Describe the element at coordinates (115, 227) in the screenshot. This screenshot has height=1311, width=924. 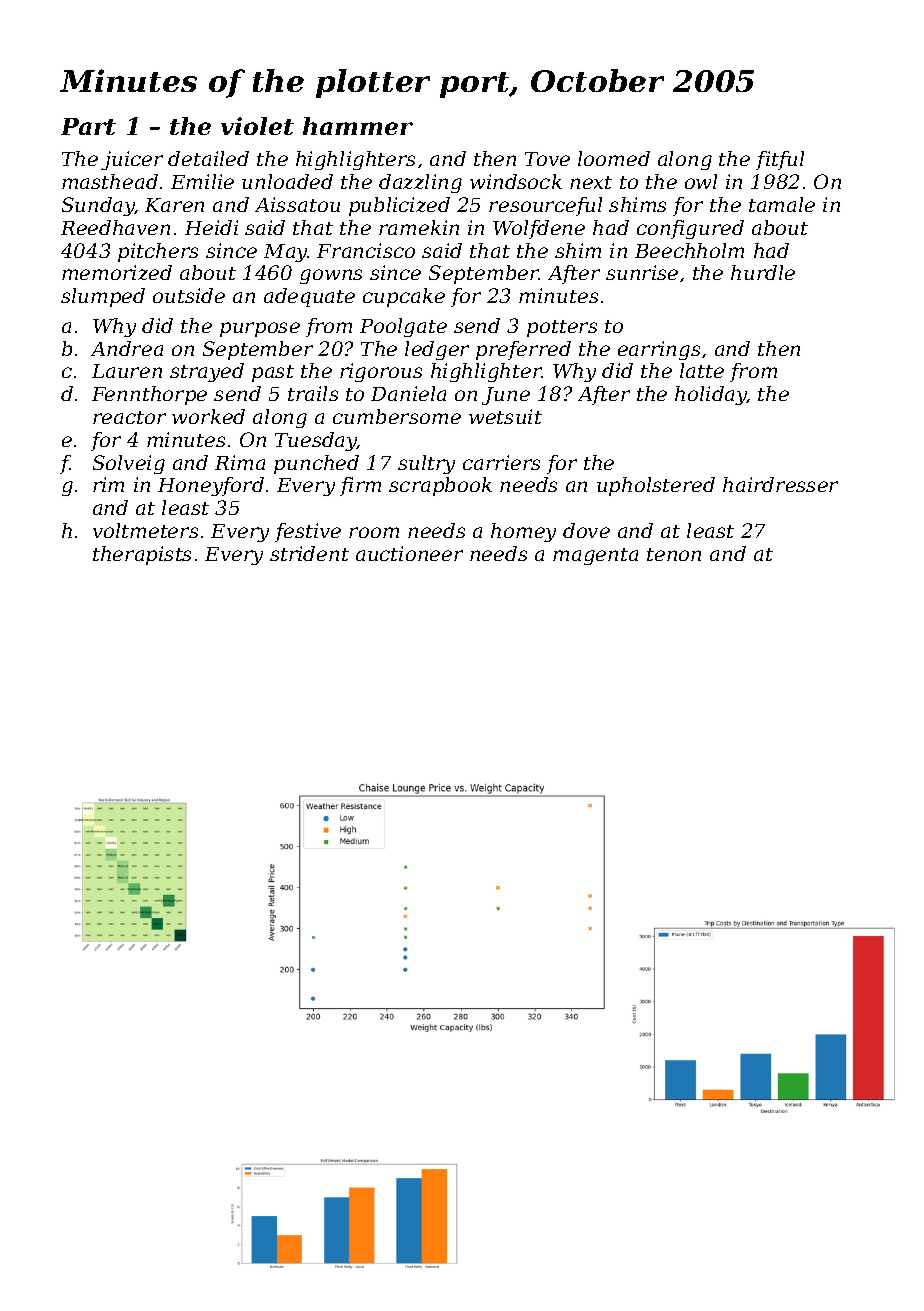
I see `Reedhaven` at that location.
